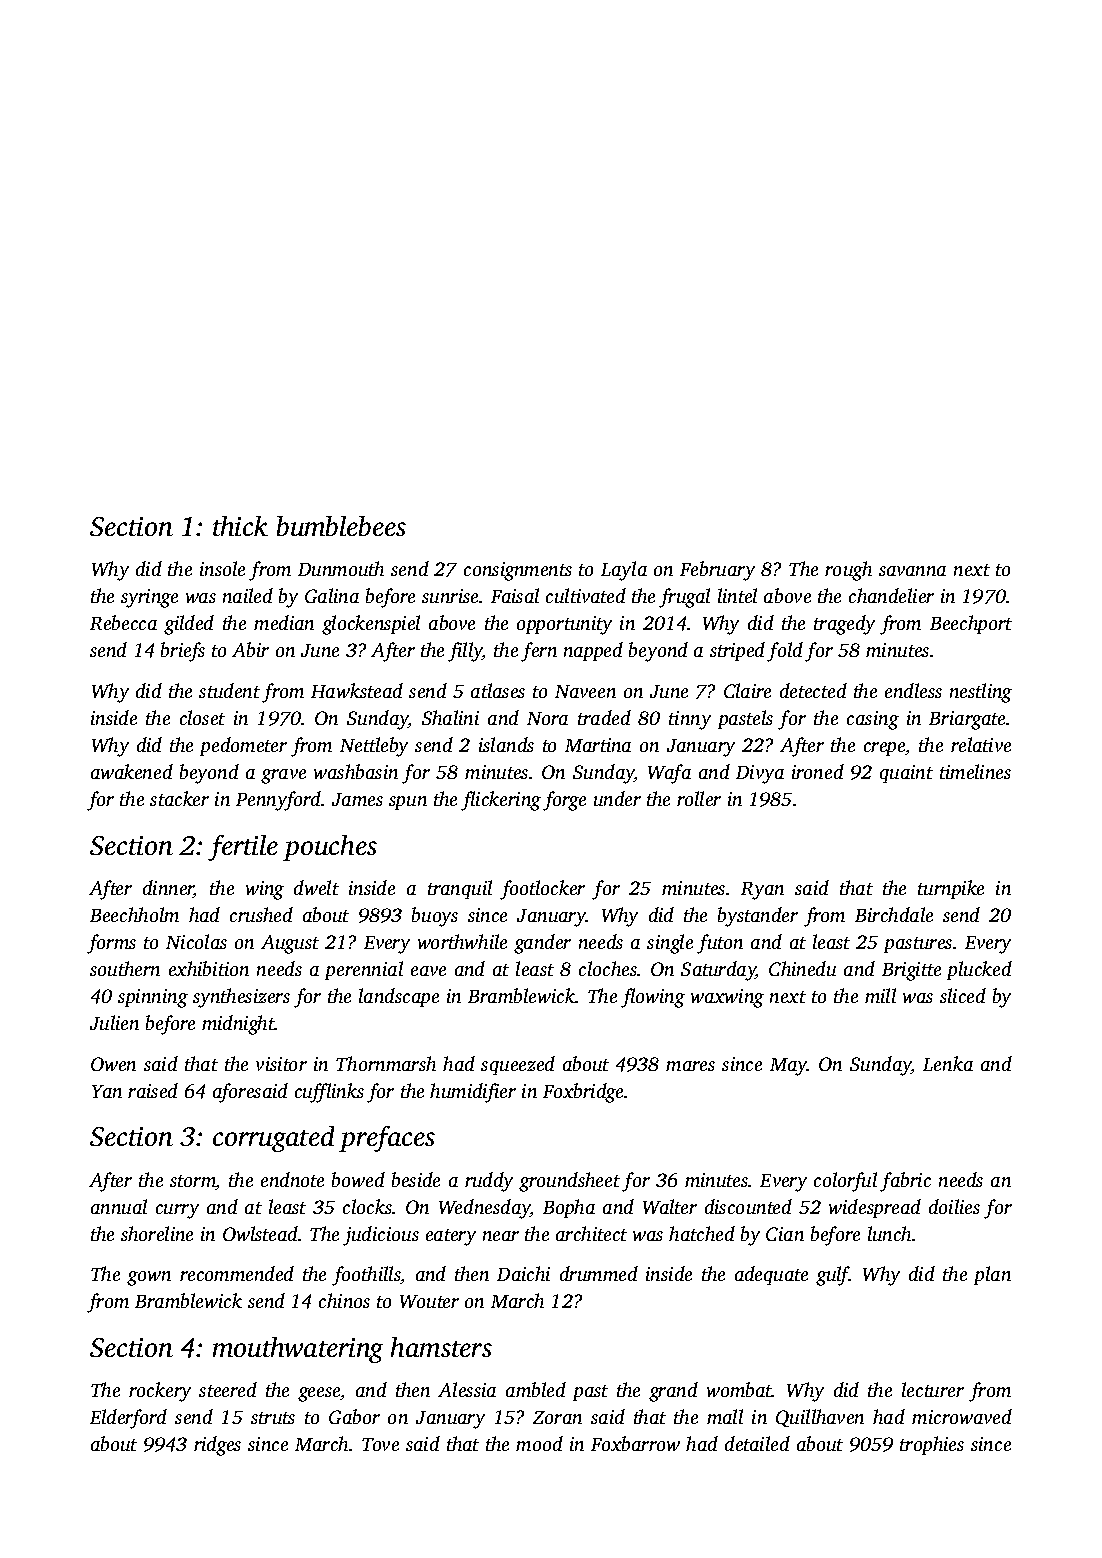  What do you see at coordinates (911, 971) in the screenshot?
I see `Brigitte` at bounding box center [911, 971].
